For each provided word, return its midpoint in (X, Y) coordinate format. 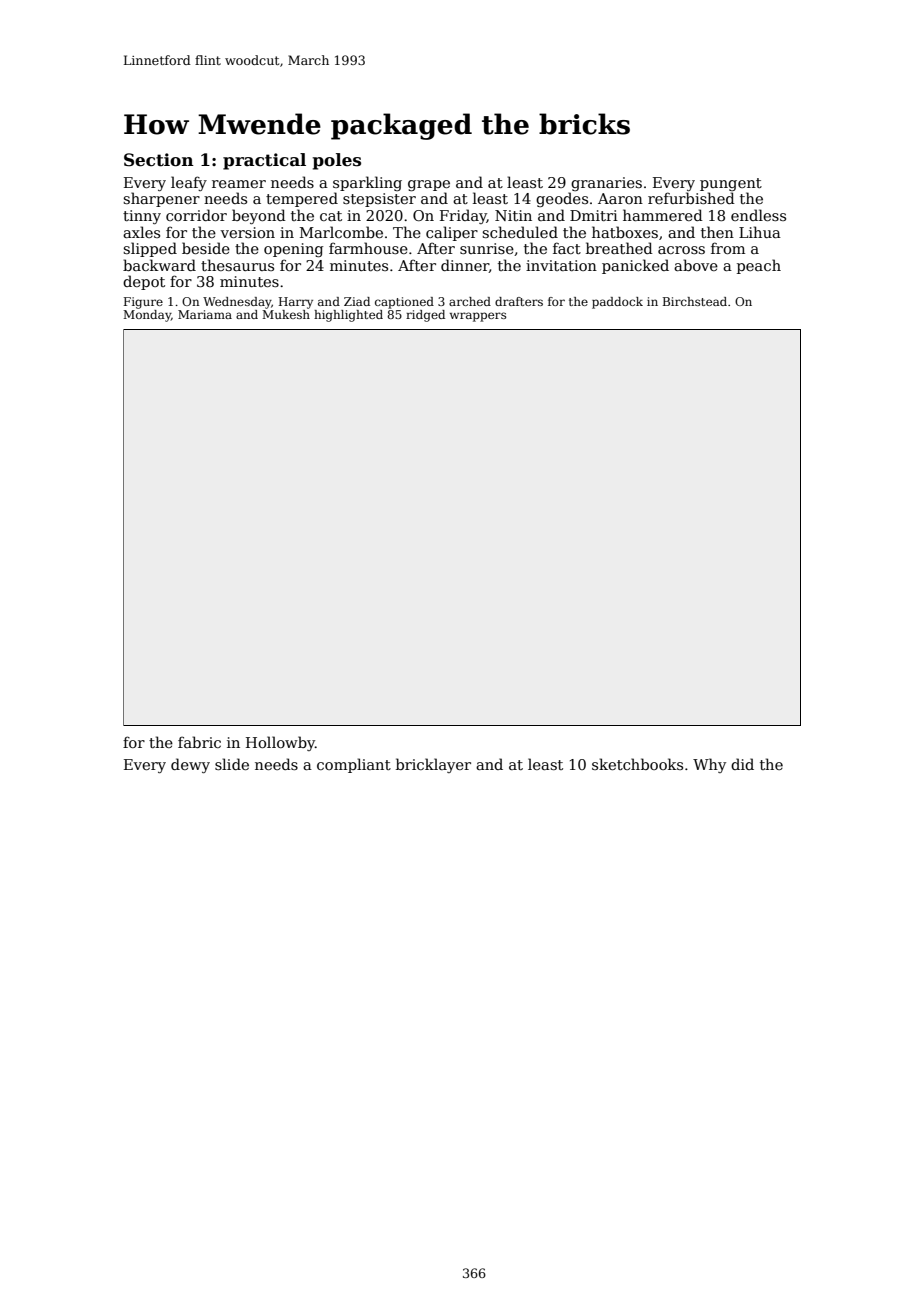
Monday (147, 316)
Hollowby (280, 743)
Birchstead (695, 301)
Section (159, 160)
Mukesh (286, 314)
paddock (617, 303)
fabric (199, 742)
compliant (354, 765)
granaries (606, 184)
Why (709, 765)
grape (429, 185)
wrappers (478, 317)
